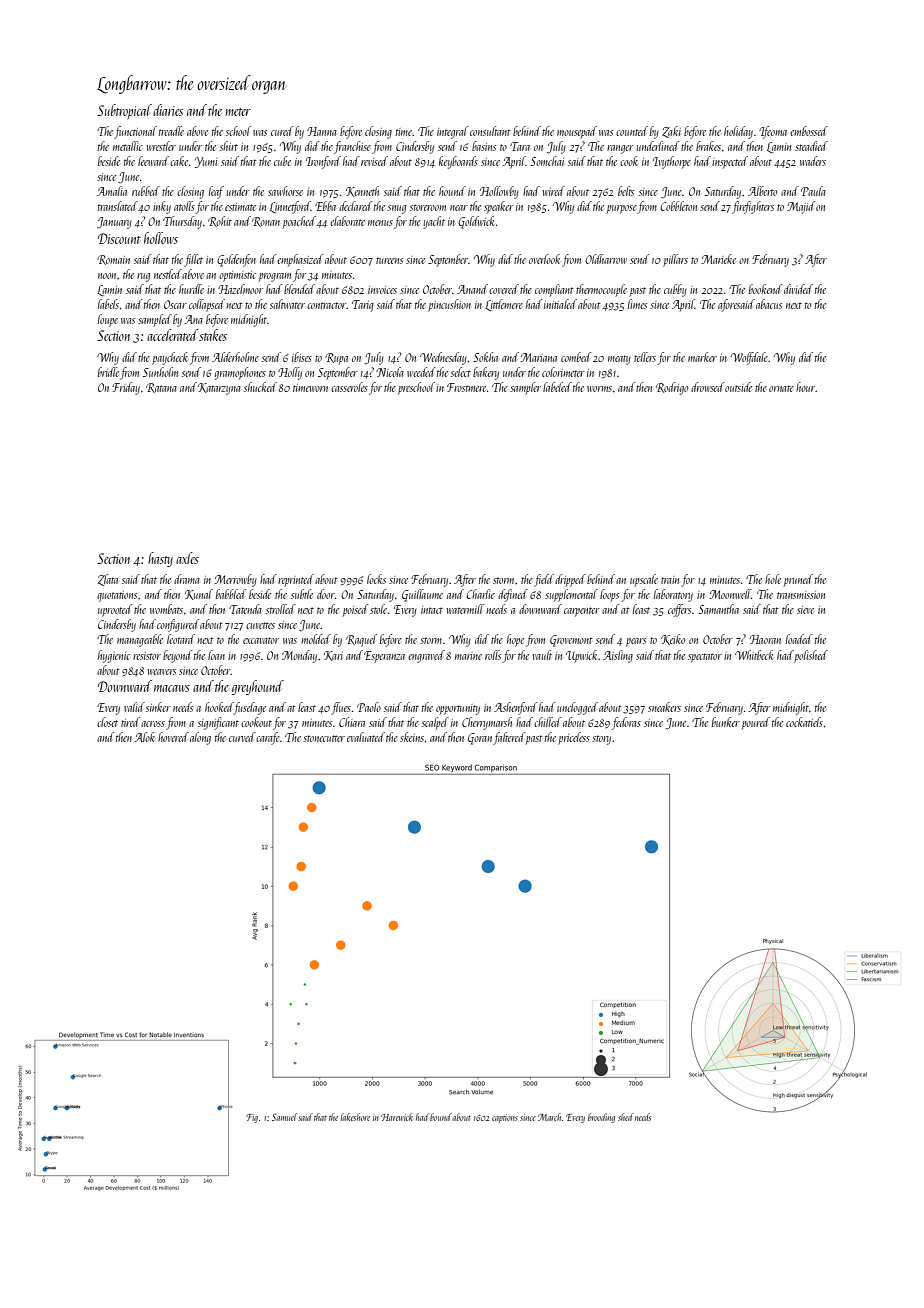 Image resolution: width=924 pixels, height=1308 pixels. Describe the element at coordinates (544, 259) in the image. I see `overlook` at that location.
